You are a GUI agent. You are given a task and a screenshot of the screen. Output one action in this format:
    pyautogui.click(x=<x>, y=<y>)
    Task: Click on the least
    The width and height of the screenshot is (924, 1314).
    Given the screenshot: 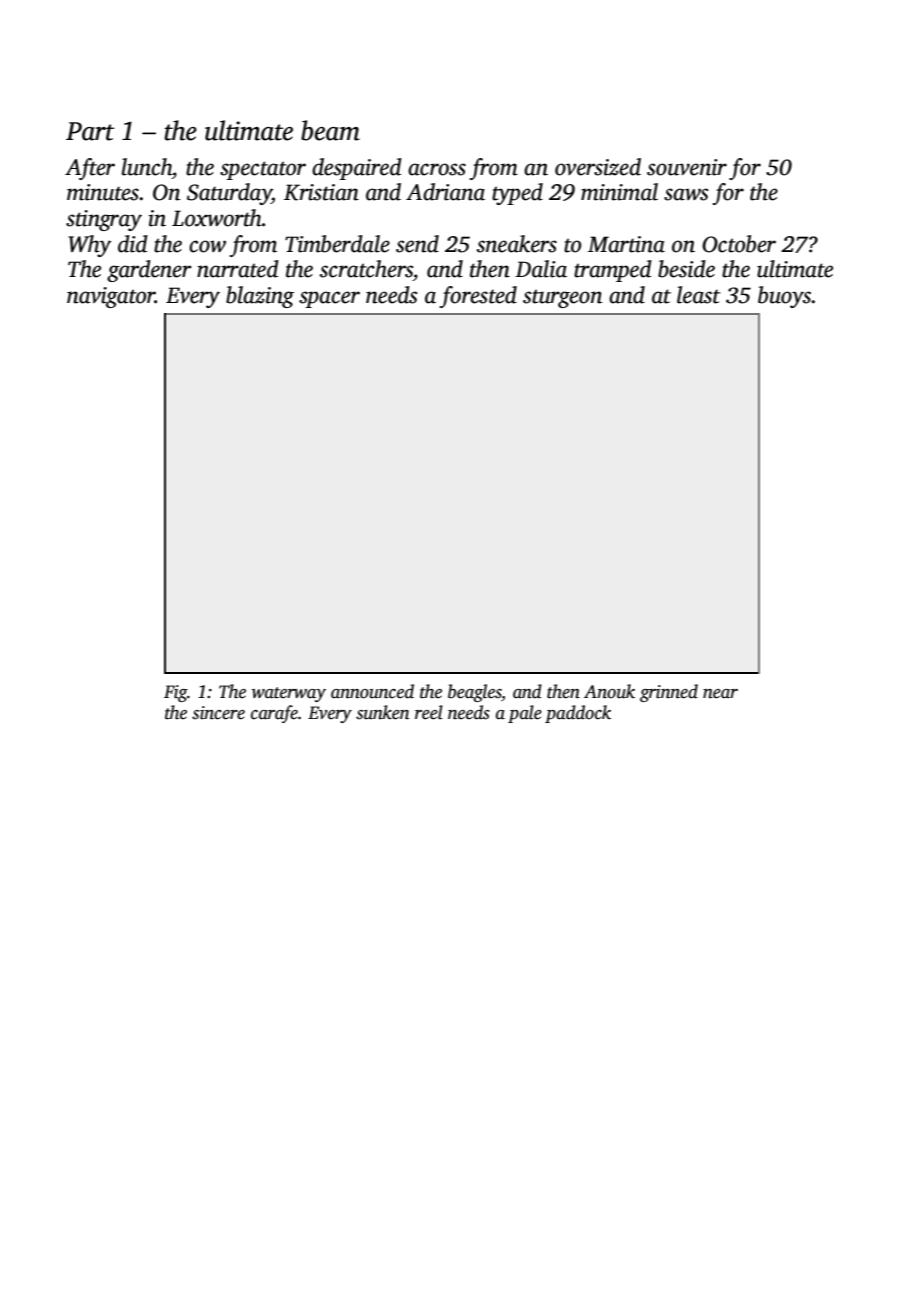 What is the action you would take?
    pyautogui.click(x=698, y=295)
